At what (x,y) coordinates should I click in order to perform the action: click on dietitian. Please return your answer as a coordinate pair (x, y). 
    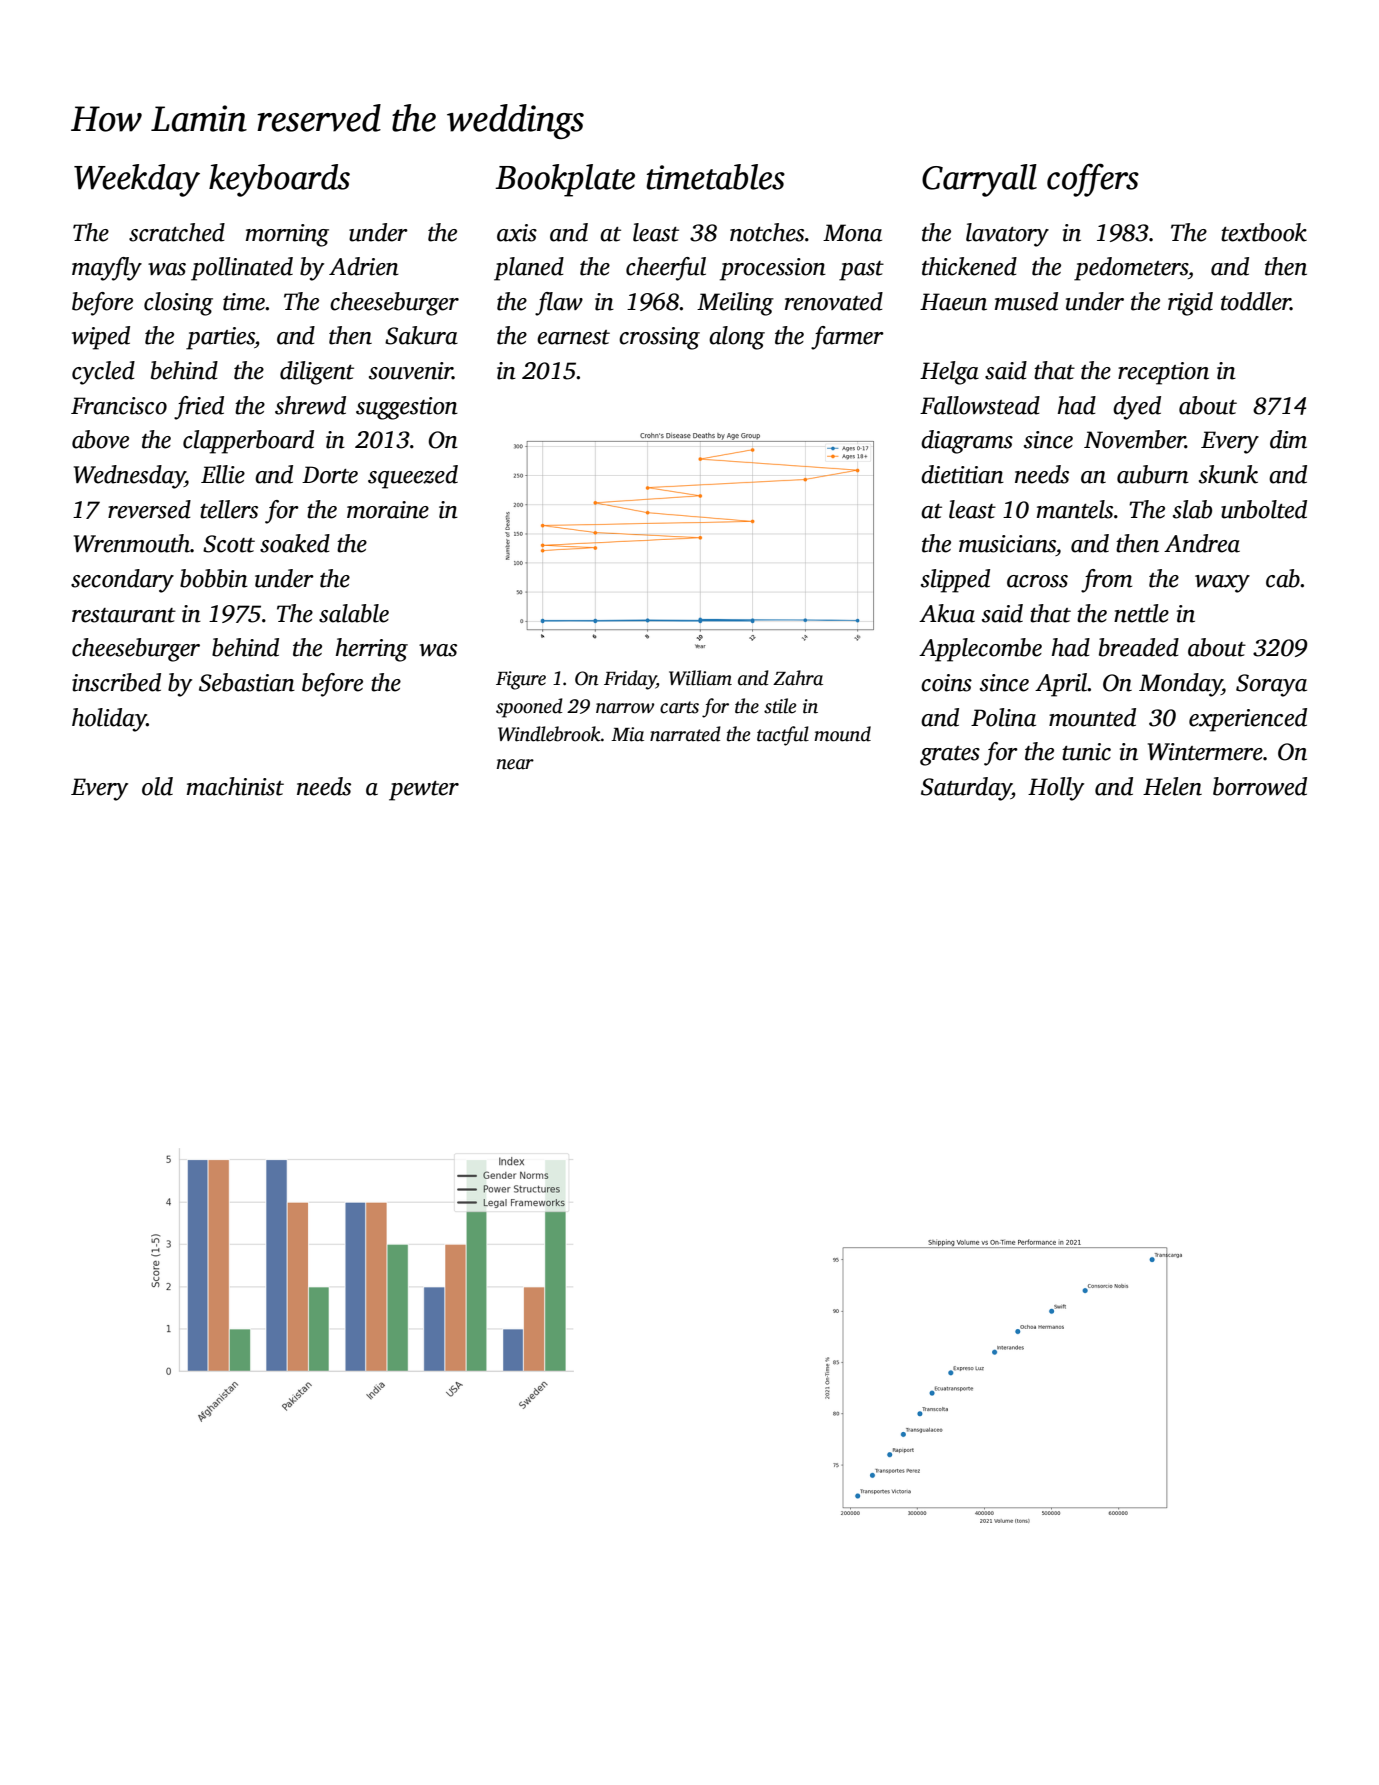
    Looking at the image, I should click on (962, 474).
